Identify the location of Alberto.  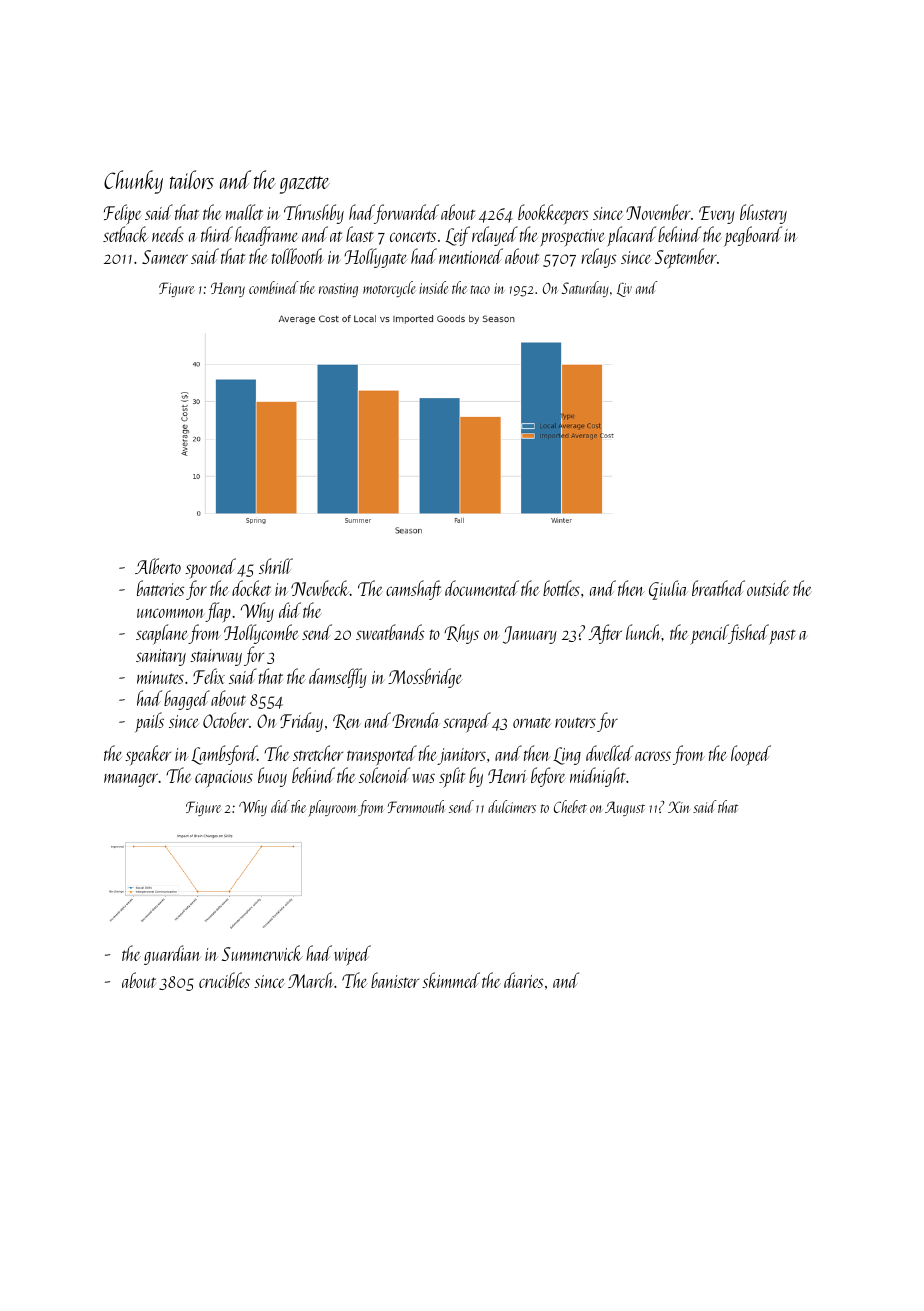
(158, 566).
